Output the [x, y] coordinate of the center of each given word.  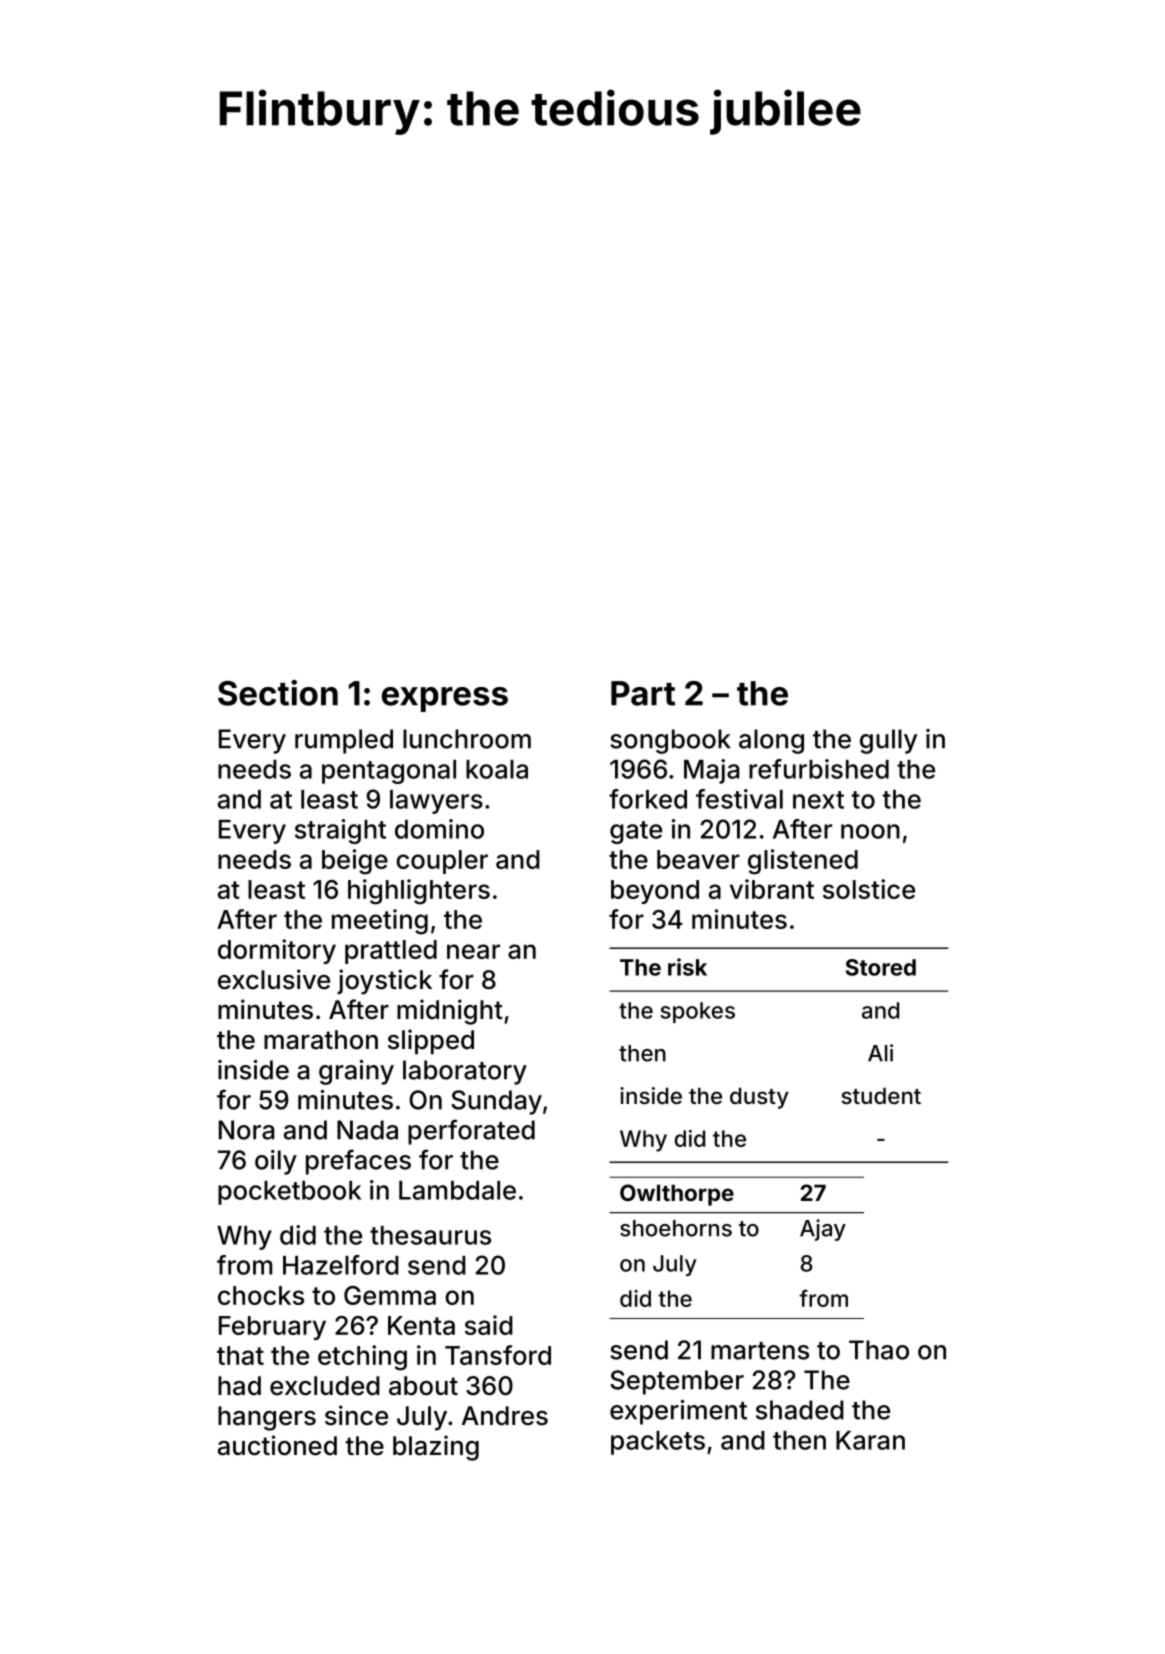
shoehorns [676, 1228]
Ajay [823, 1230]
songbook [670, 741]
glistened [803, 862]
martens [760, 1351]
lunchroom [467, 739]
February [272, 1328]
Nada [367, 1130]
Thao [879, 1350]
